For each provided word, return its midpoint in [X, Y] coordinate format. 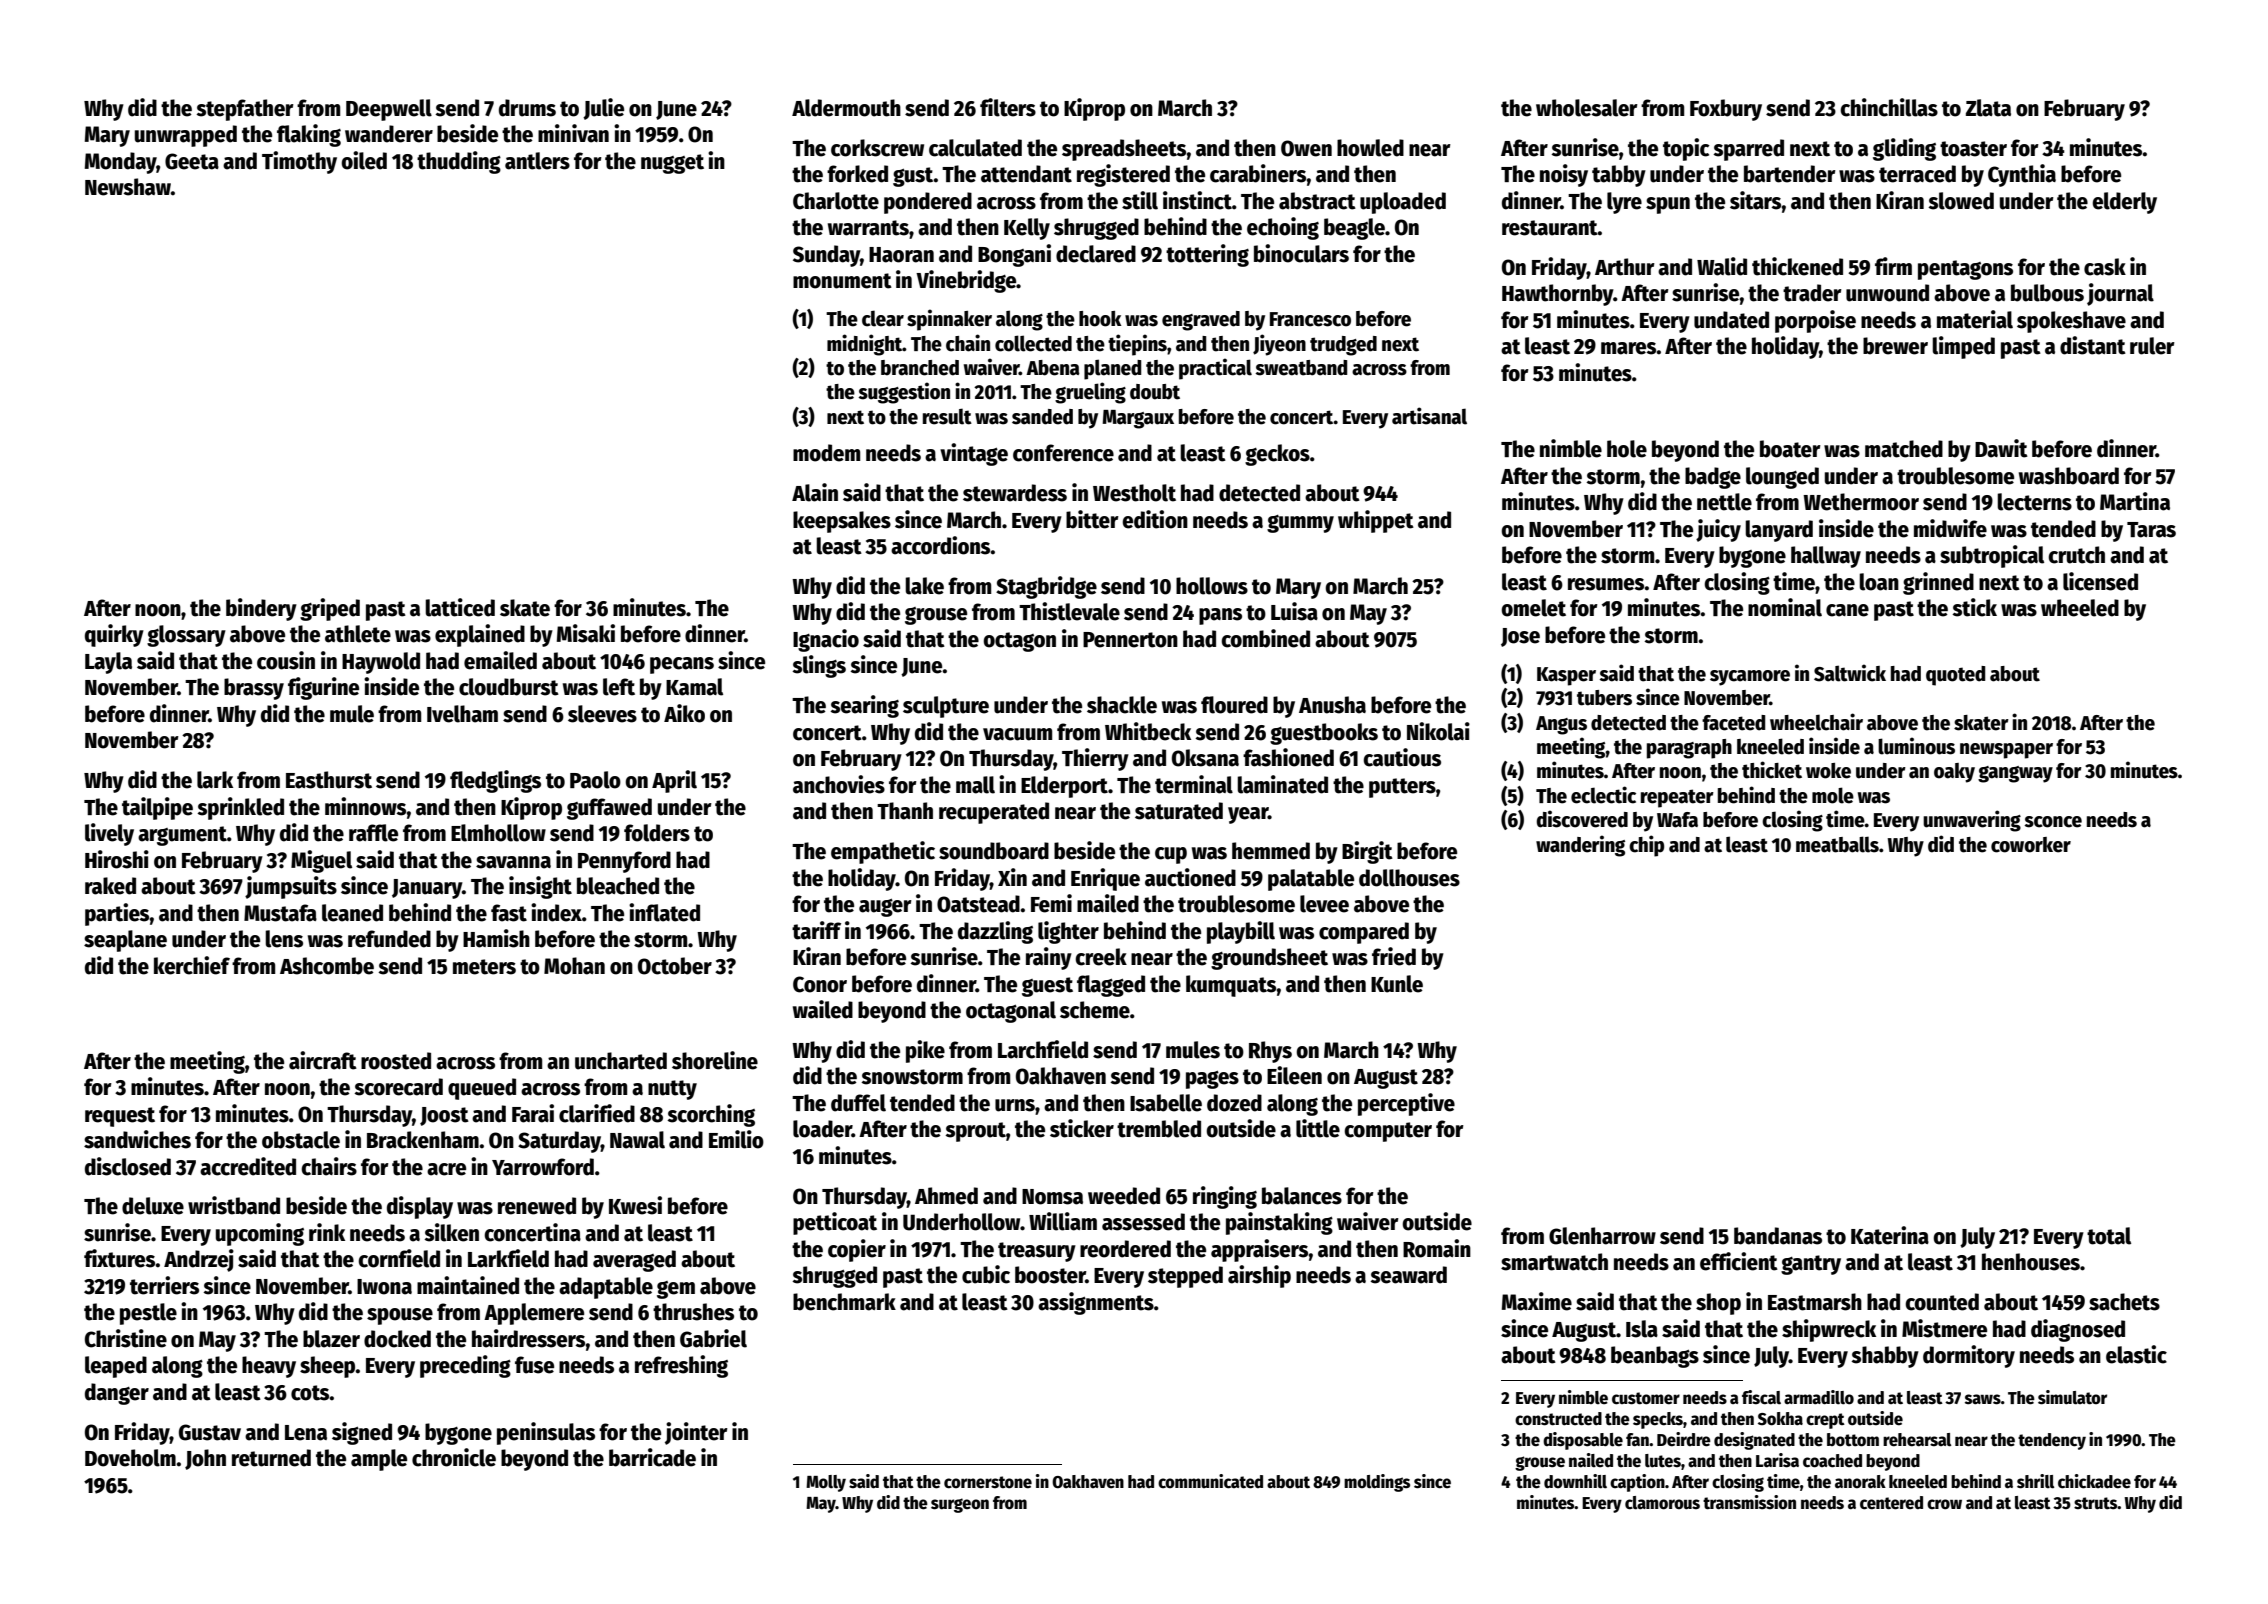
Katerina [1890, 1235]
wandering [1580, 846]
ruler [2152, 346]
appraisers [1260, 1250]
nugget [672, 164]
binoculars [1301, 253]
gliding [1904, 149]
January [427, 889]
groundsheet [1269, 959]
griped [330, 609]
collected [1033, 343]
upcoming [260, 1234]
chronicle [454, 1457]
